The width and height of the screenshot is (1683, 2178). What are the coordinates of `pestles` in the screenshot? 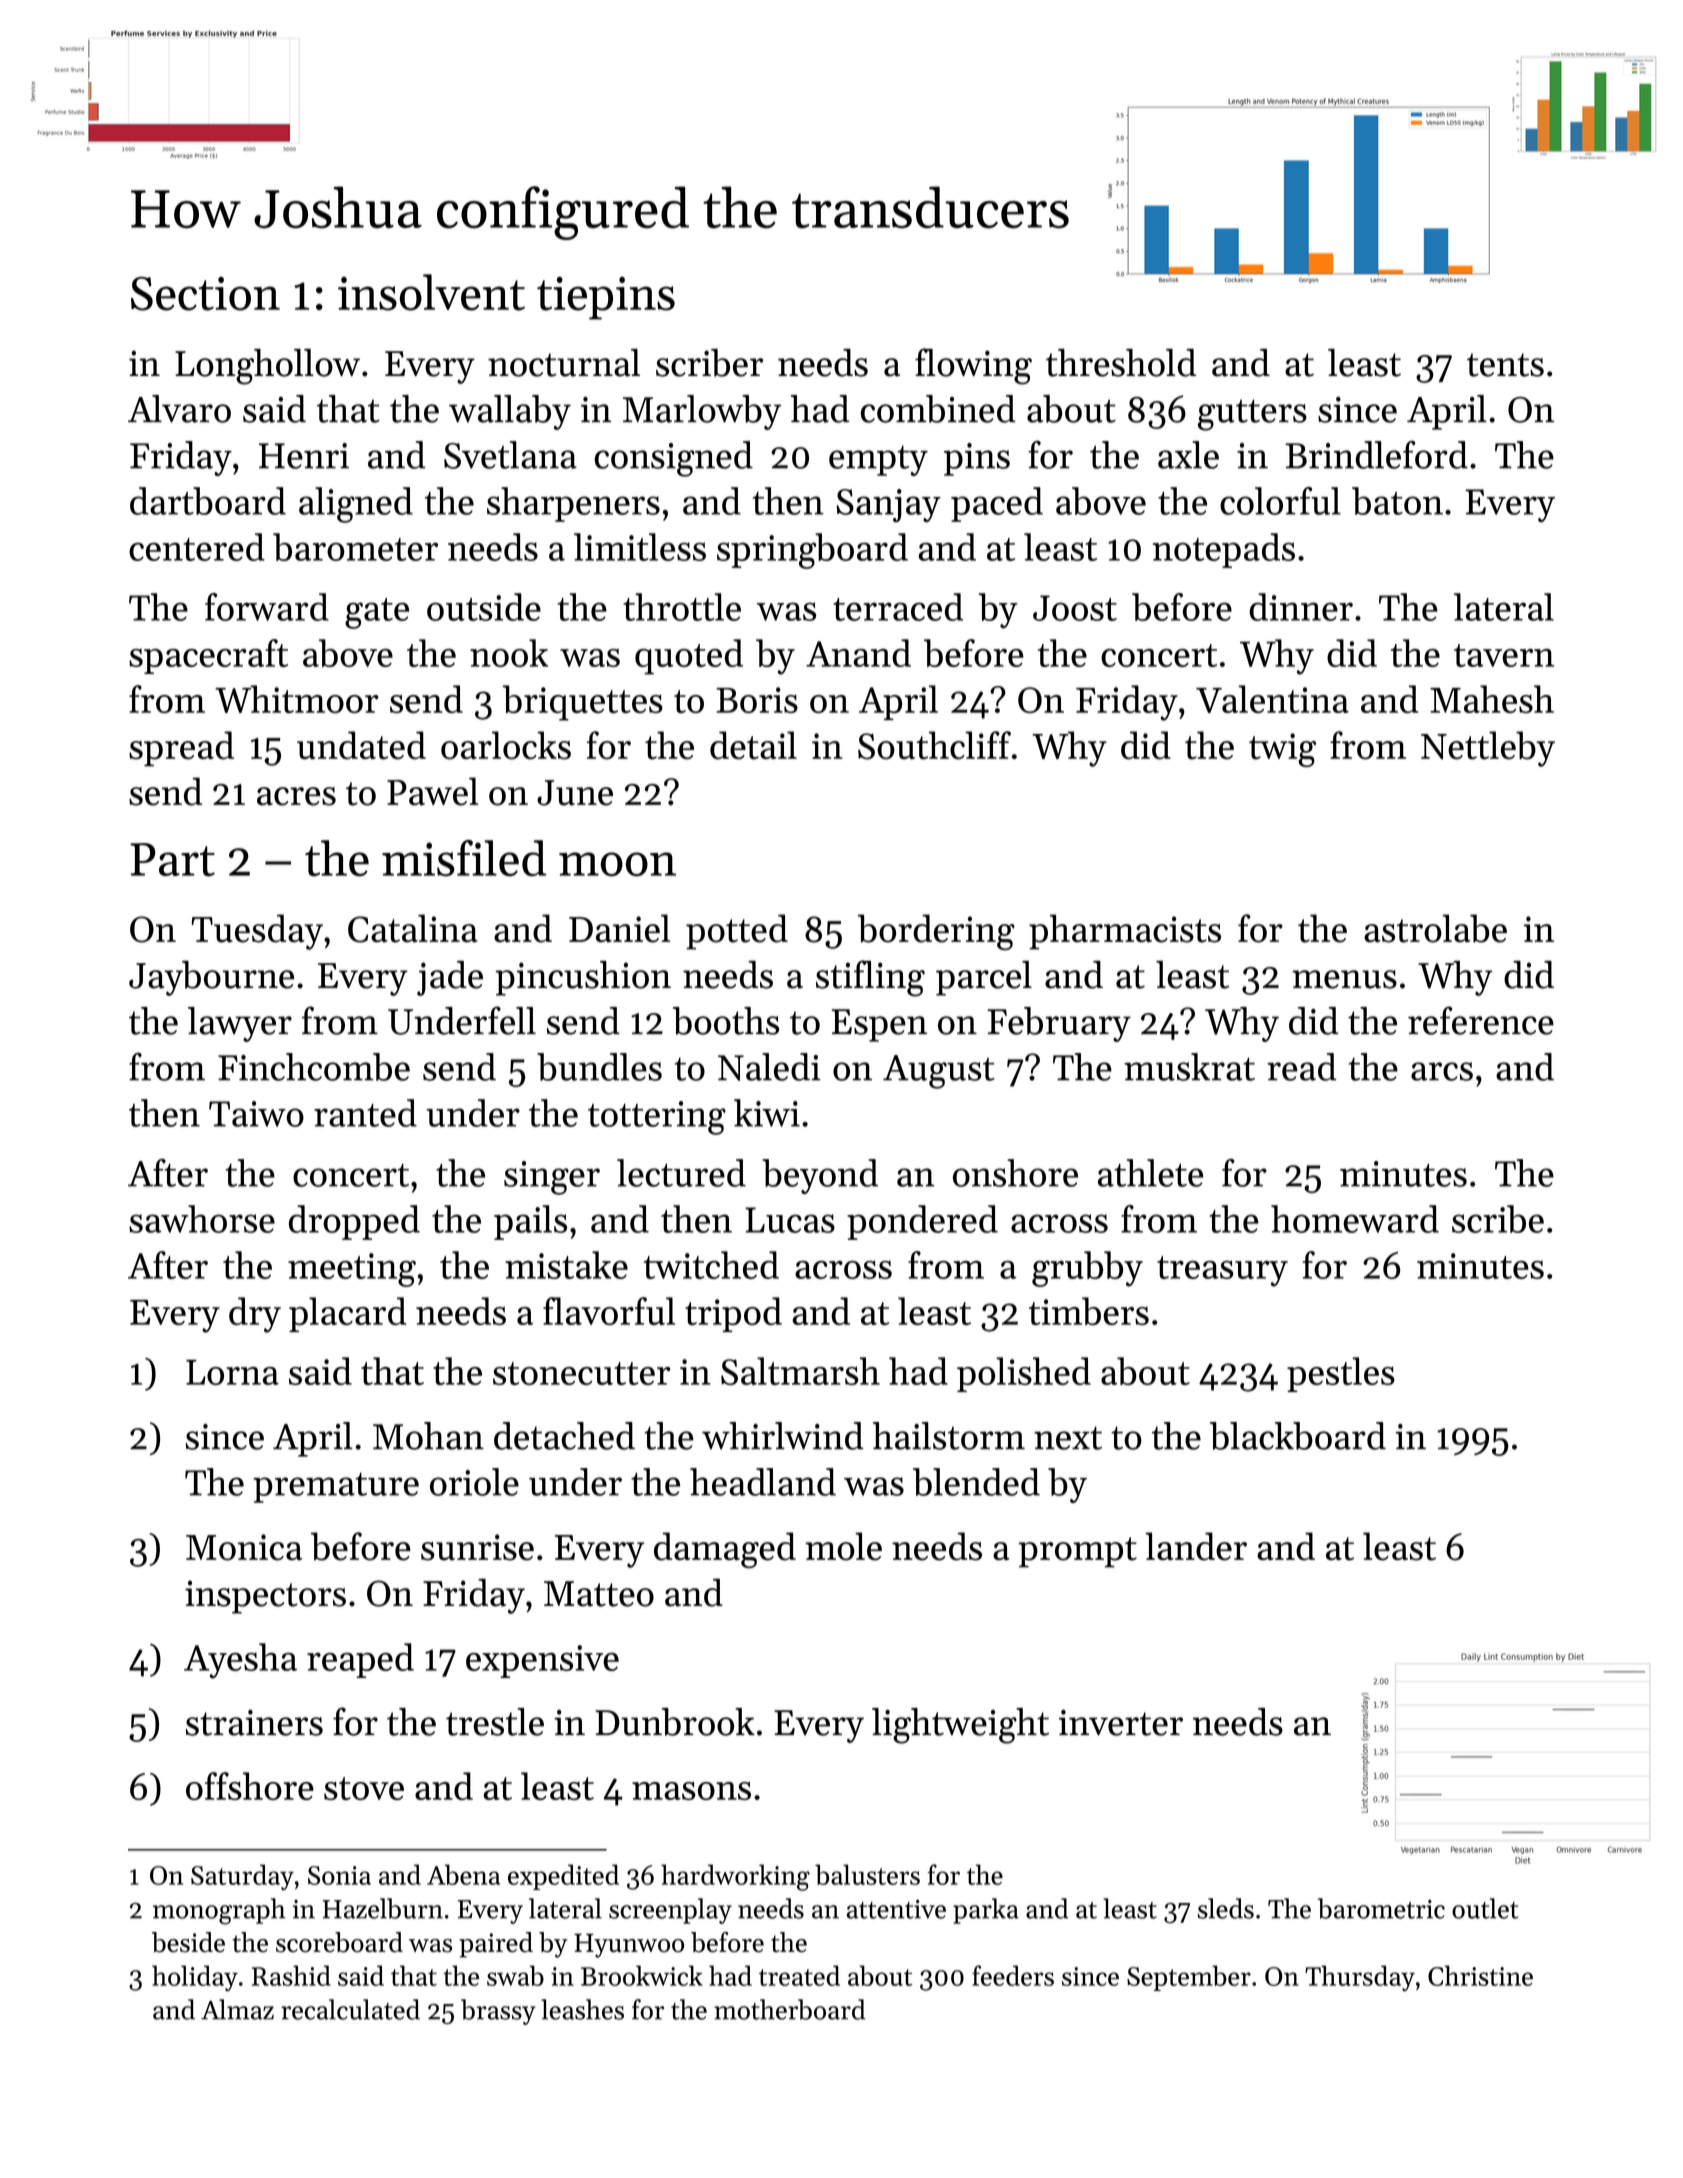 It's located at (1341, 1374).
